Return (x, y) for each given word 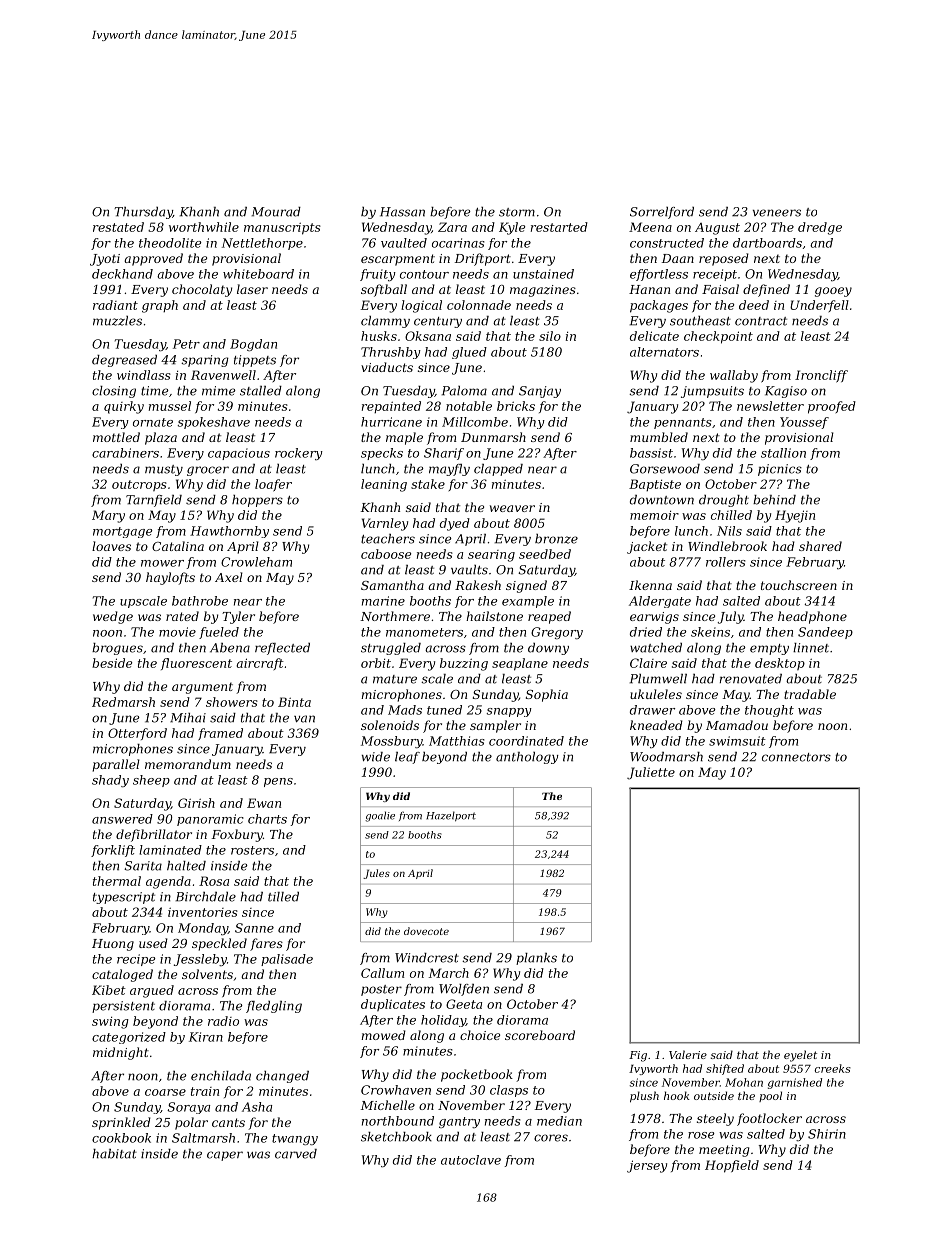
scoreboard (540, 1035)
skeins (710, 632)
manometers (424, 632)
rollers (726, 562)
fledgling (274, 1007)
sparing (205, 361)
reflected (282, 649)
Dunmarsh (493, 437)
